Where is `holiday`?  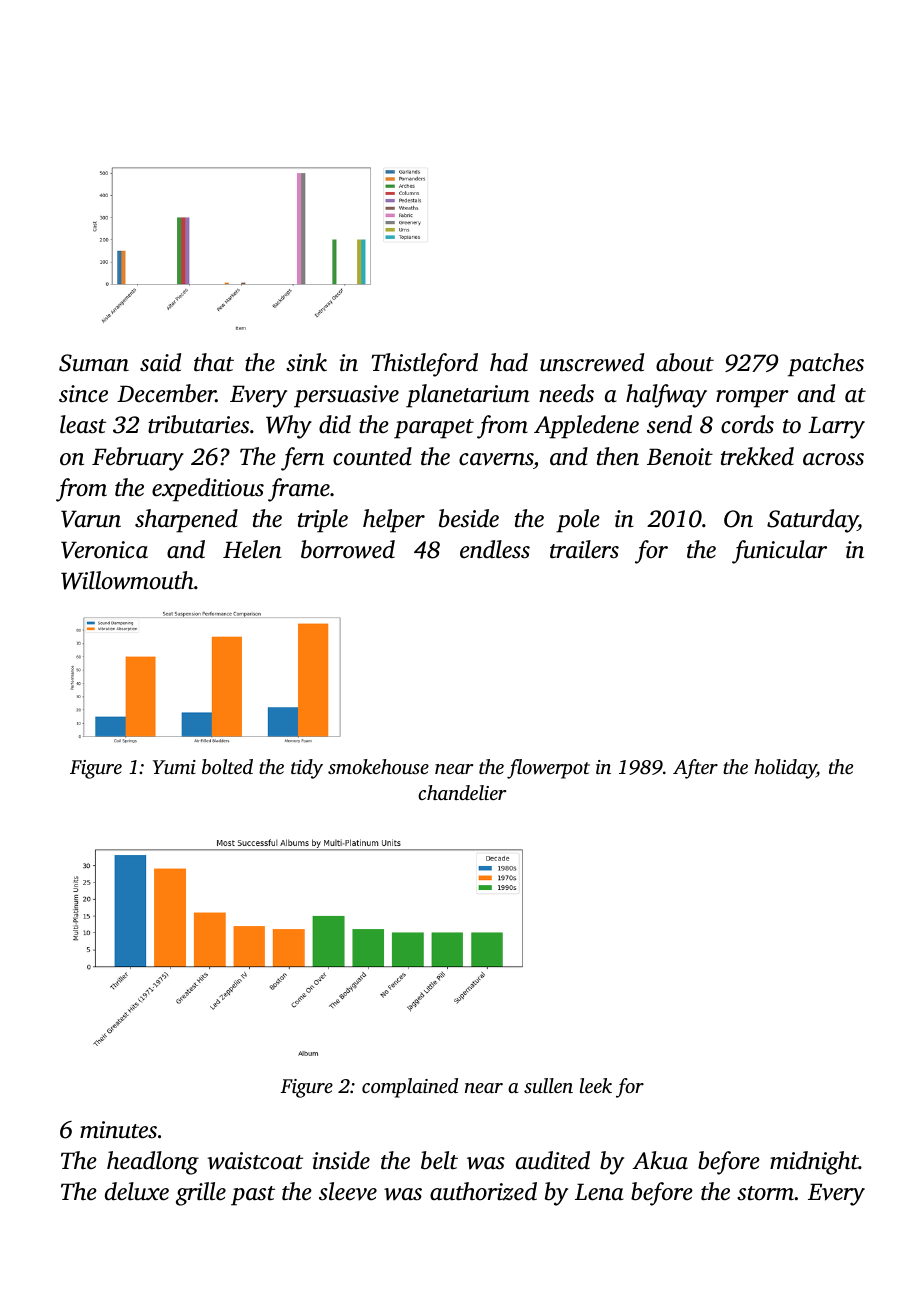 holiday is located at coordinates (785, 769).
